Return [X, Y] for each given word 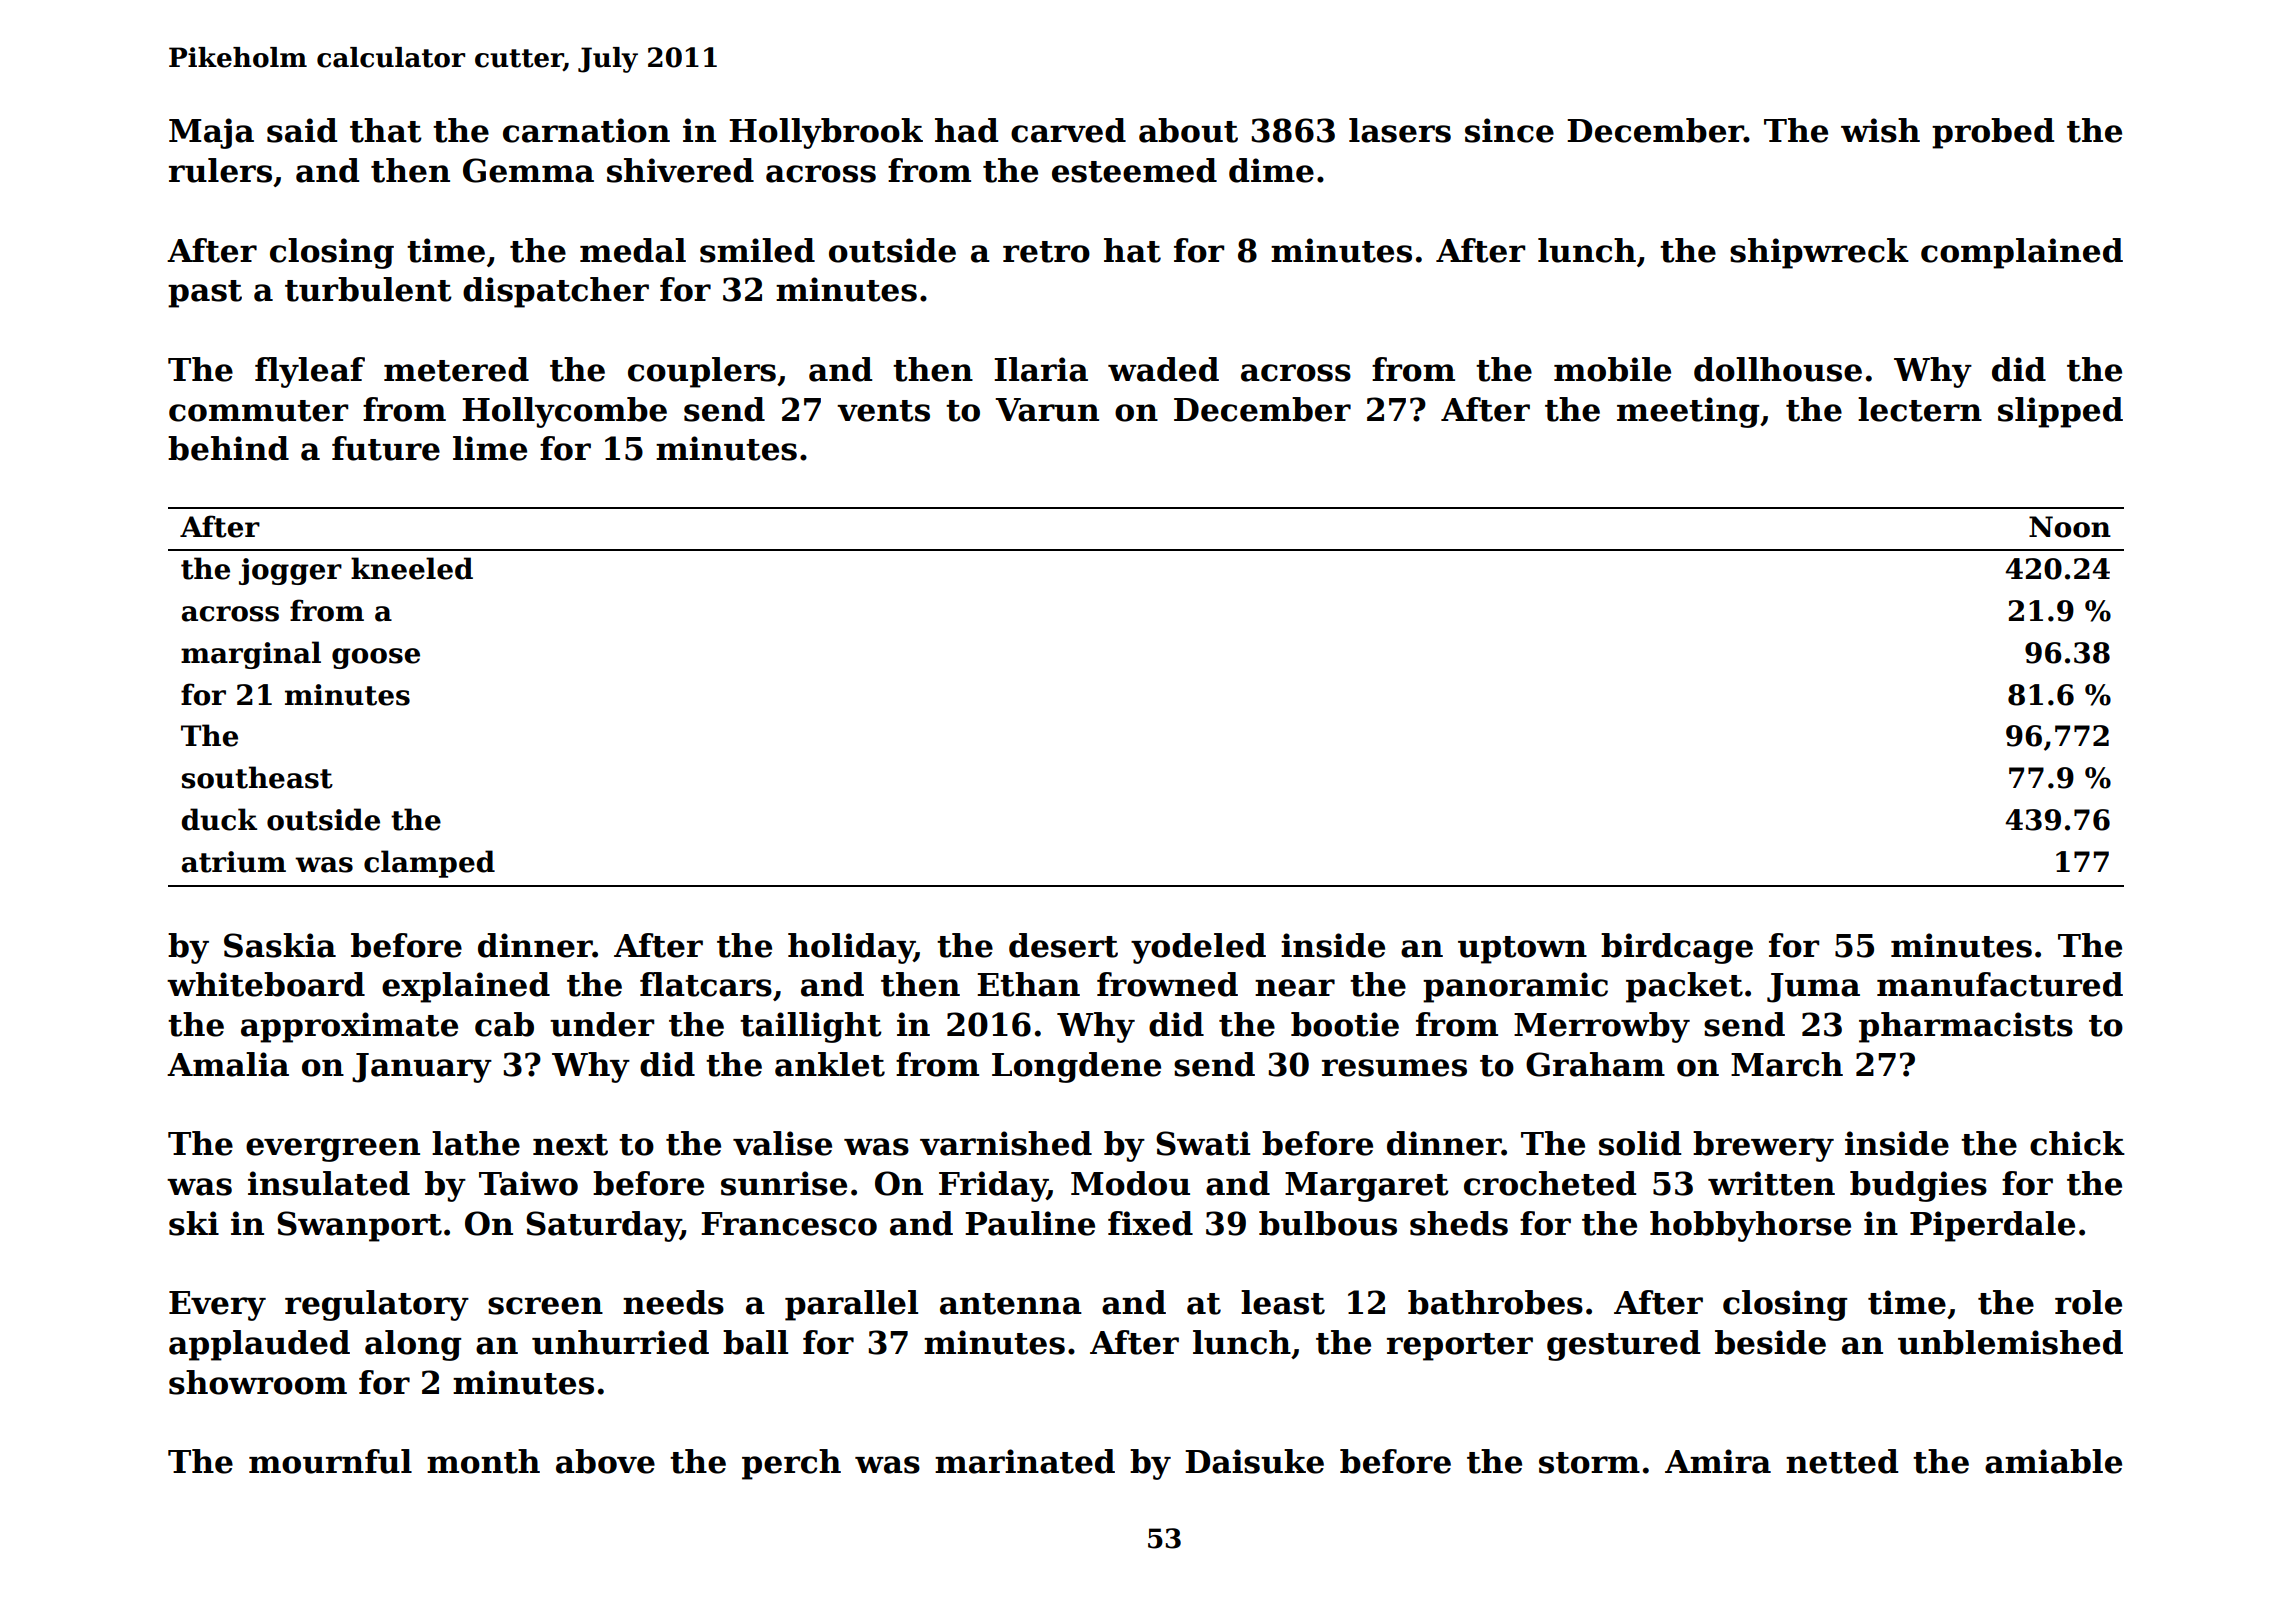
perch [791, 1464]
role [2088, 1302]
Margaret [1367, 1187]
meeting [1688, 412]
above [605, 1461]
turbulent [368, 289]
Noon [2070, 527]
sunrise [784, 1183]
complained [2022, 253]
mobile [1612, 369]
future [386, 448]
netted [1842, 1461]
